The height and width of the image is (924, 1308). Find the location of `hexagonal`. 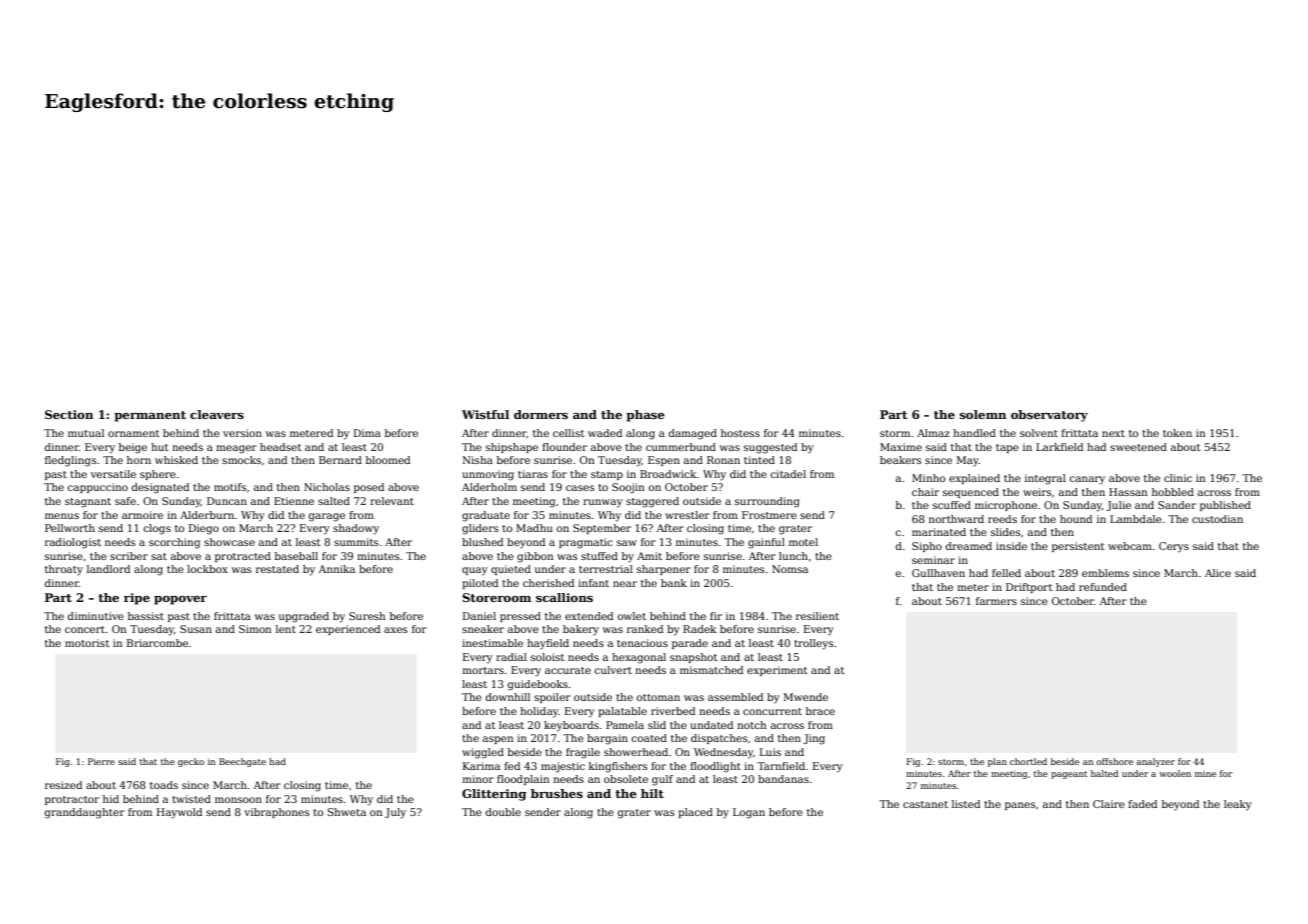

hexagonal is located at coordinates (639, 658).
